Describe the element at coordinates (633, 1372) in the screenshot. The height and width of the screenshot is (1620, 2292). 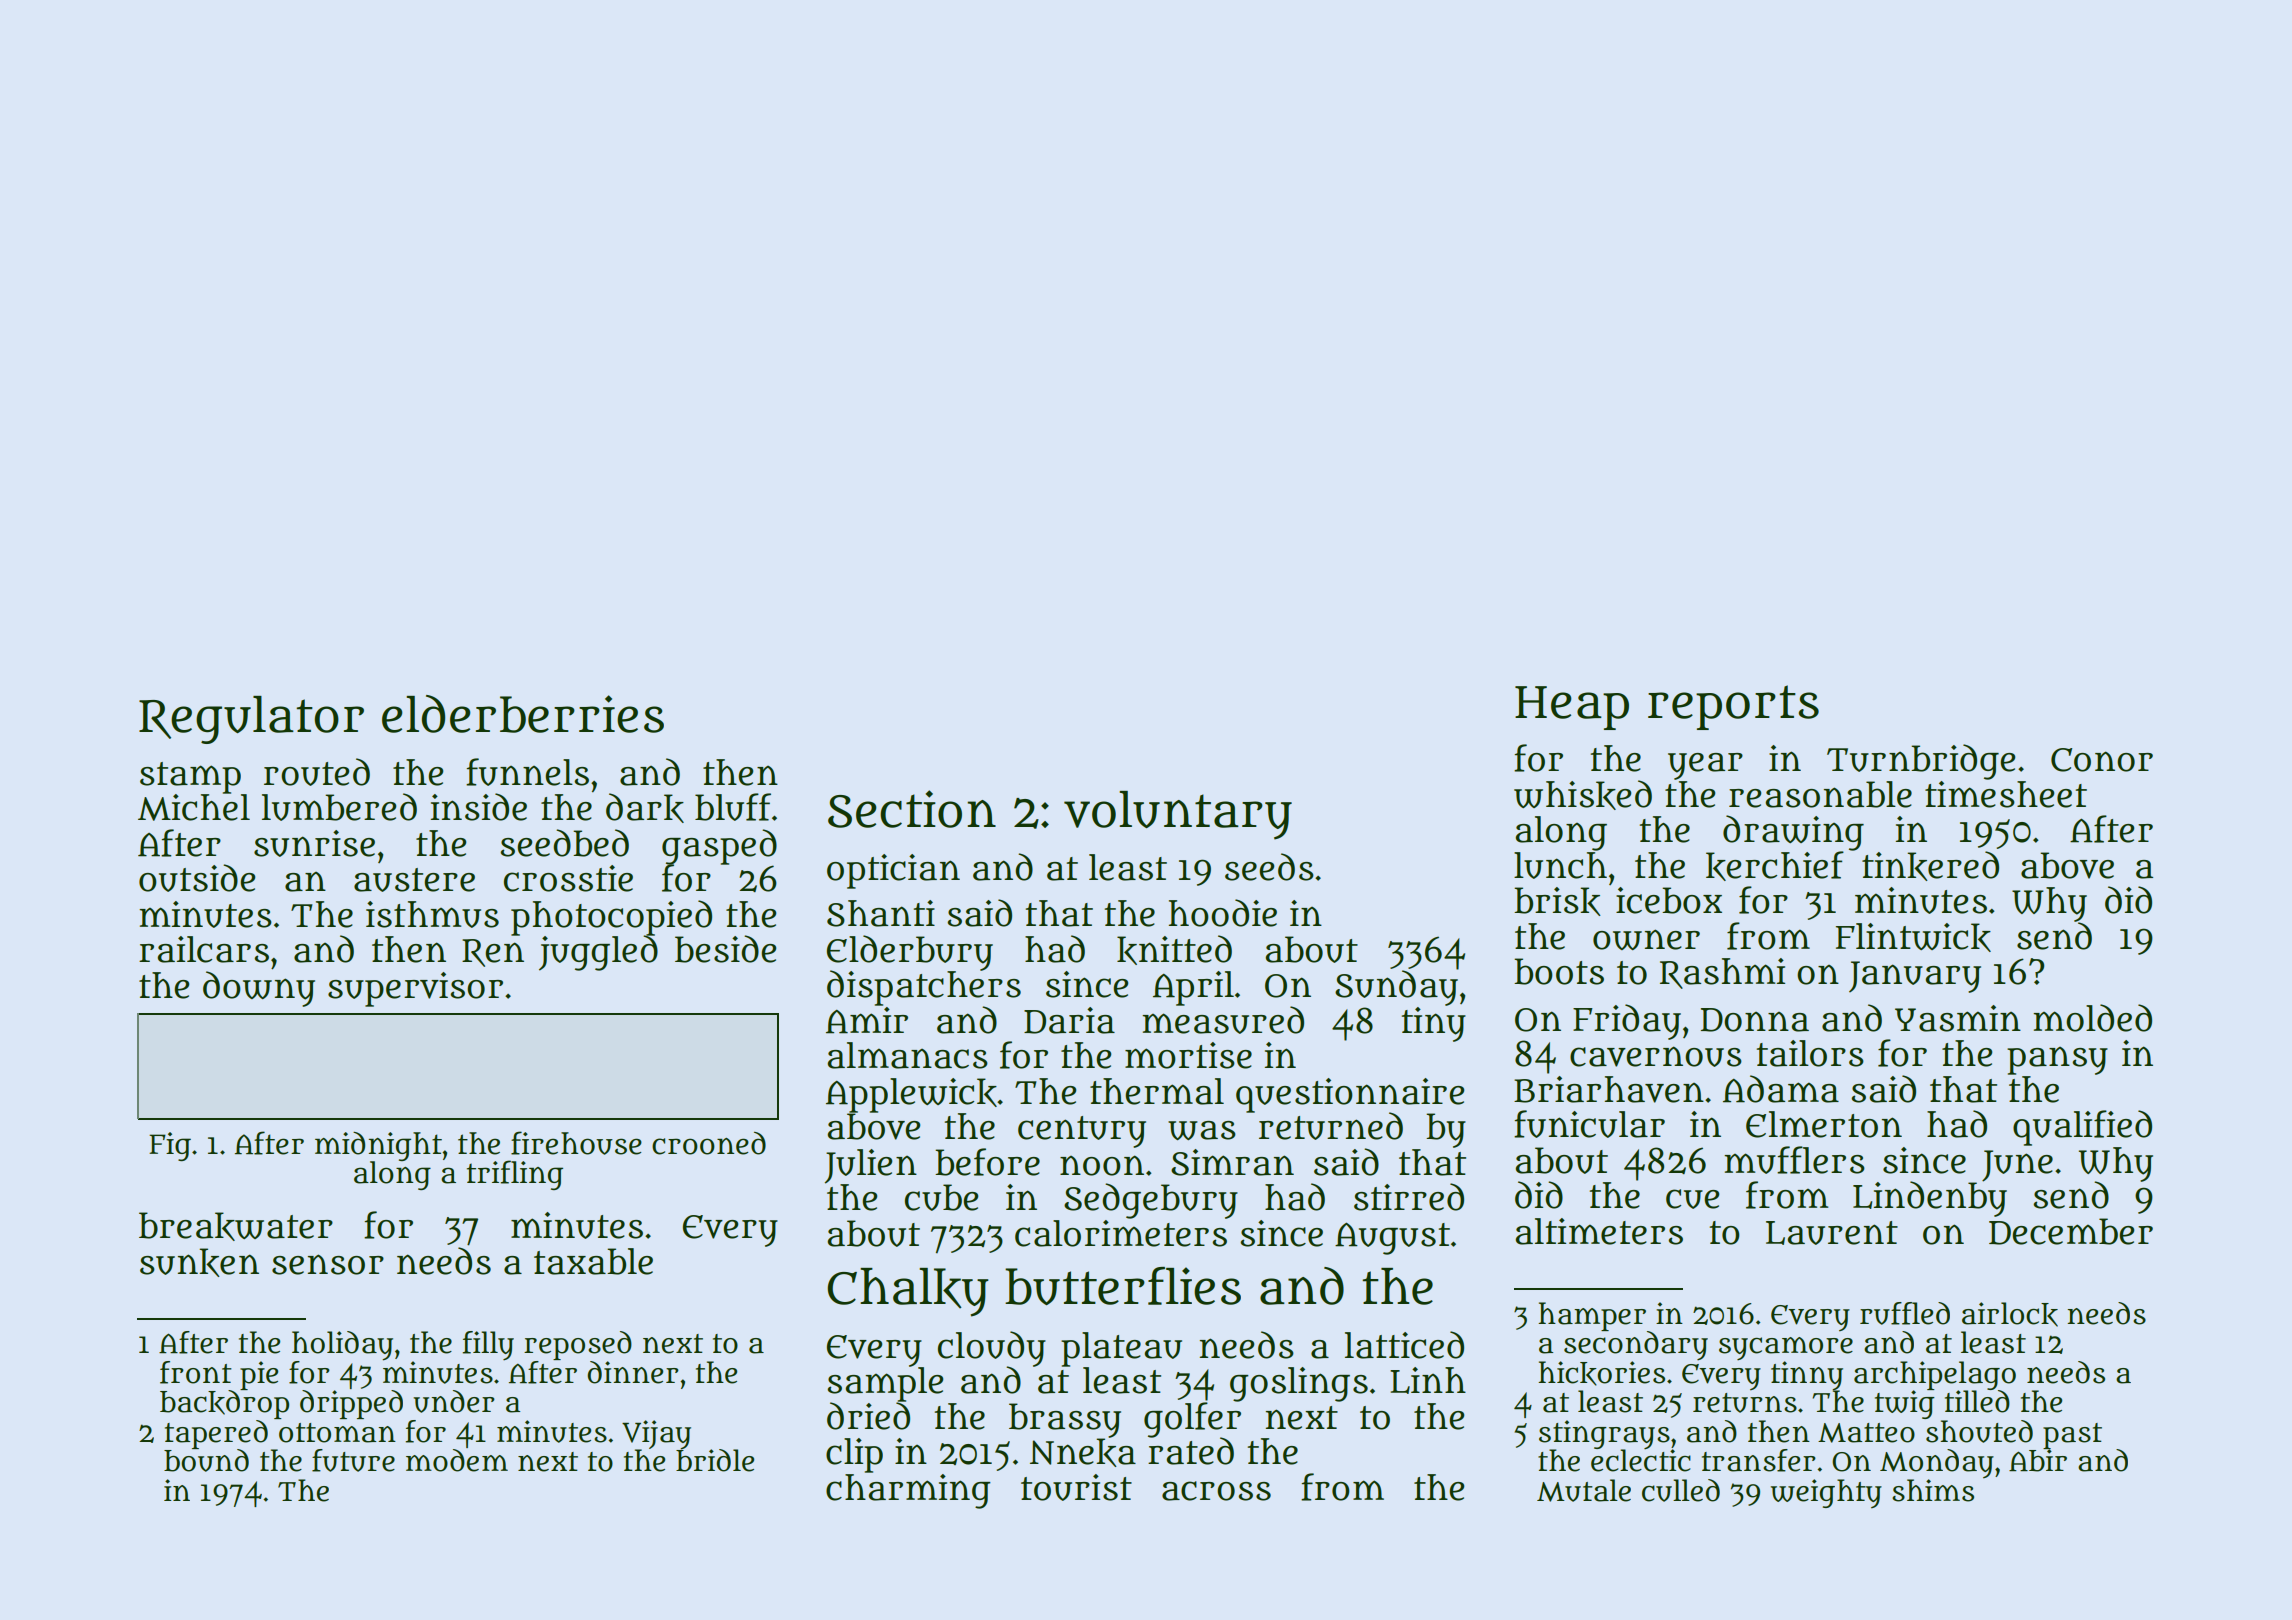
I see `dinner` at that location.
